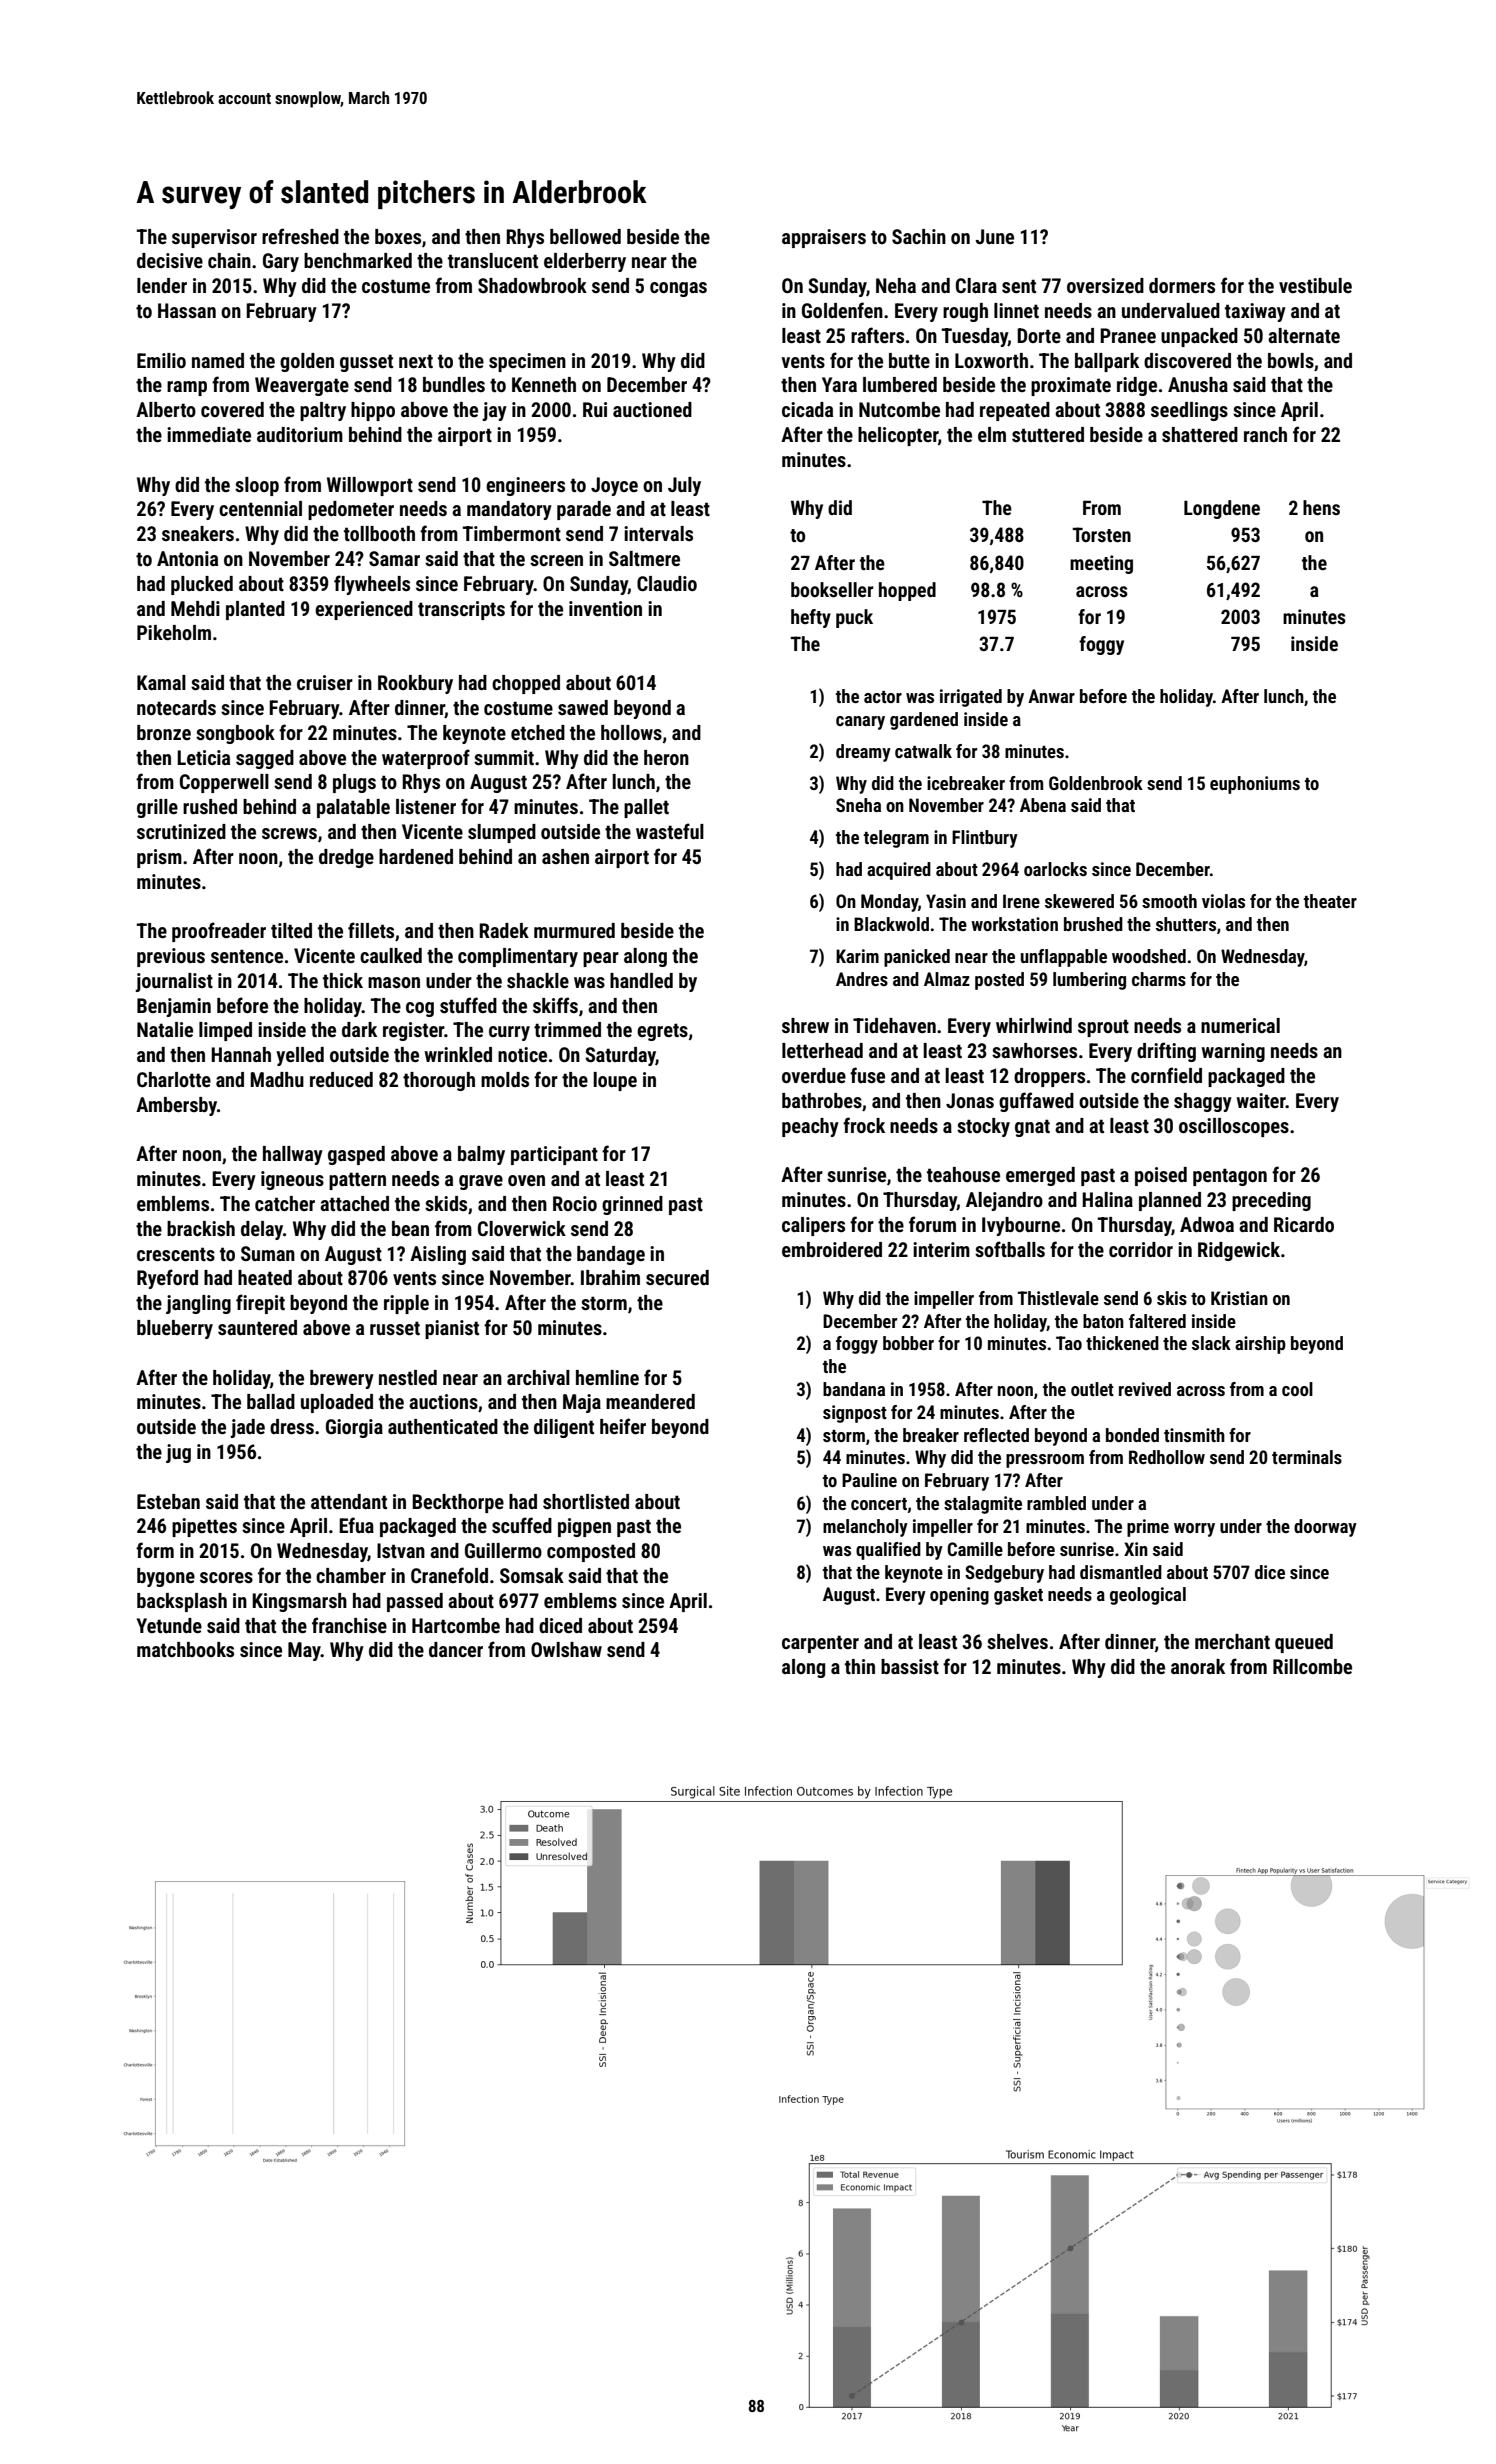 The width and height of the image is (1496, 2464). I want to click on sneakers, so click(198, 533).
